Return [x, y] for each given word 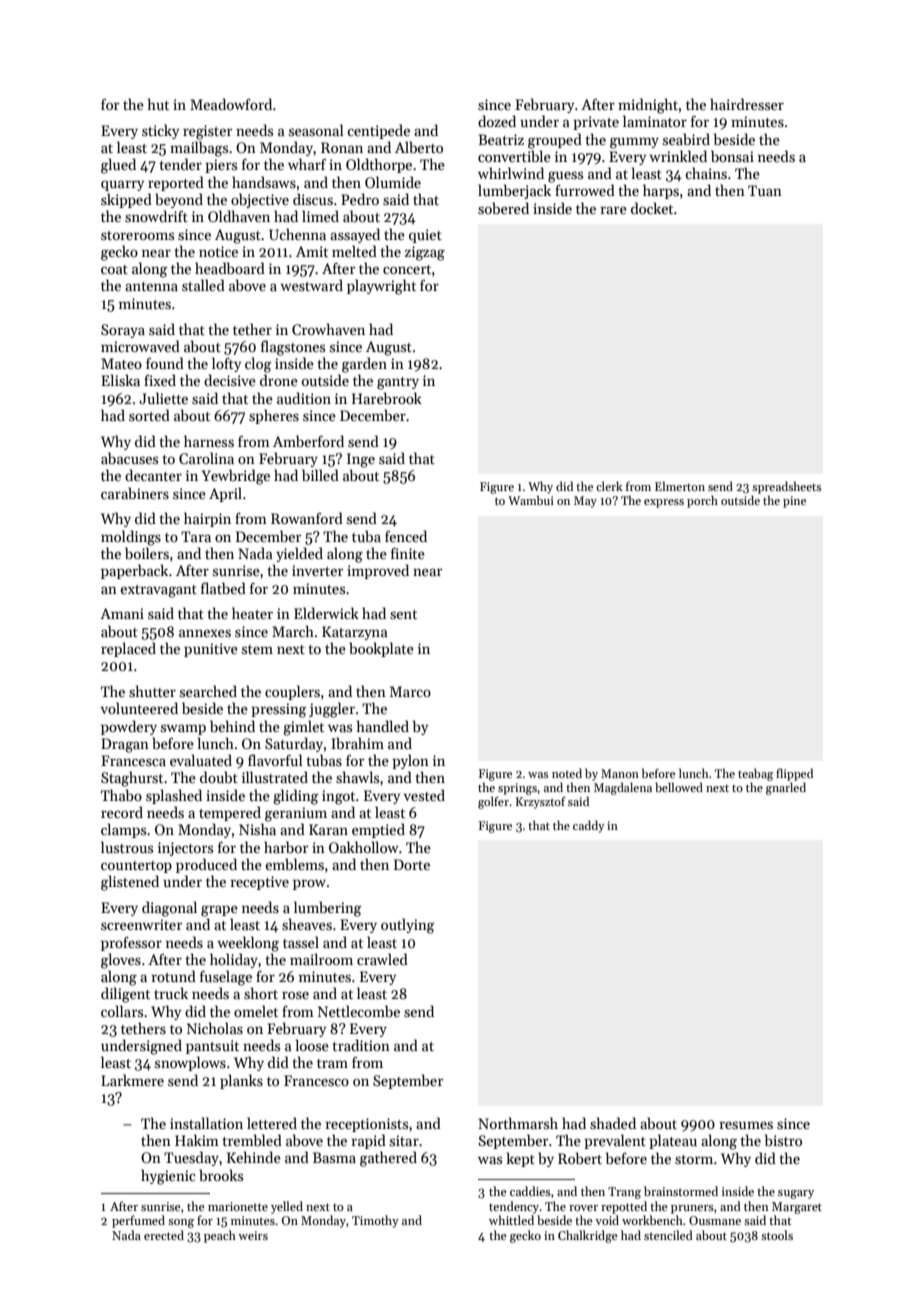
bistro [783, 1140]
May [585, 502]
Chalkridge [588, 1236]
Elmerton [680, 486]
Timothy [375, 1221]
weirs [253, 1235]
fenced [406, 536]
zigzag [425, 253]
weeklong [248, 944]
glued [118, 166]
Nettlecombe [359, 1011]
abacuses [129, 458]
